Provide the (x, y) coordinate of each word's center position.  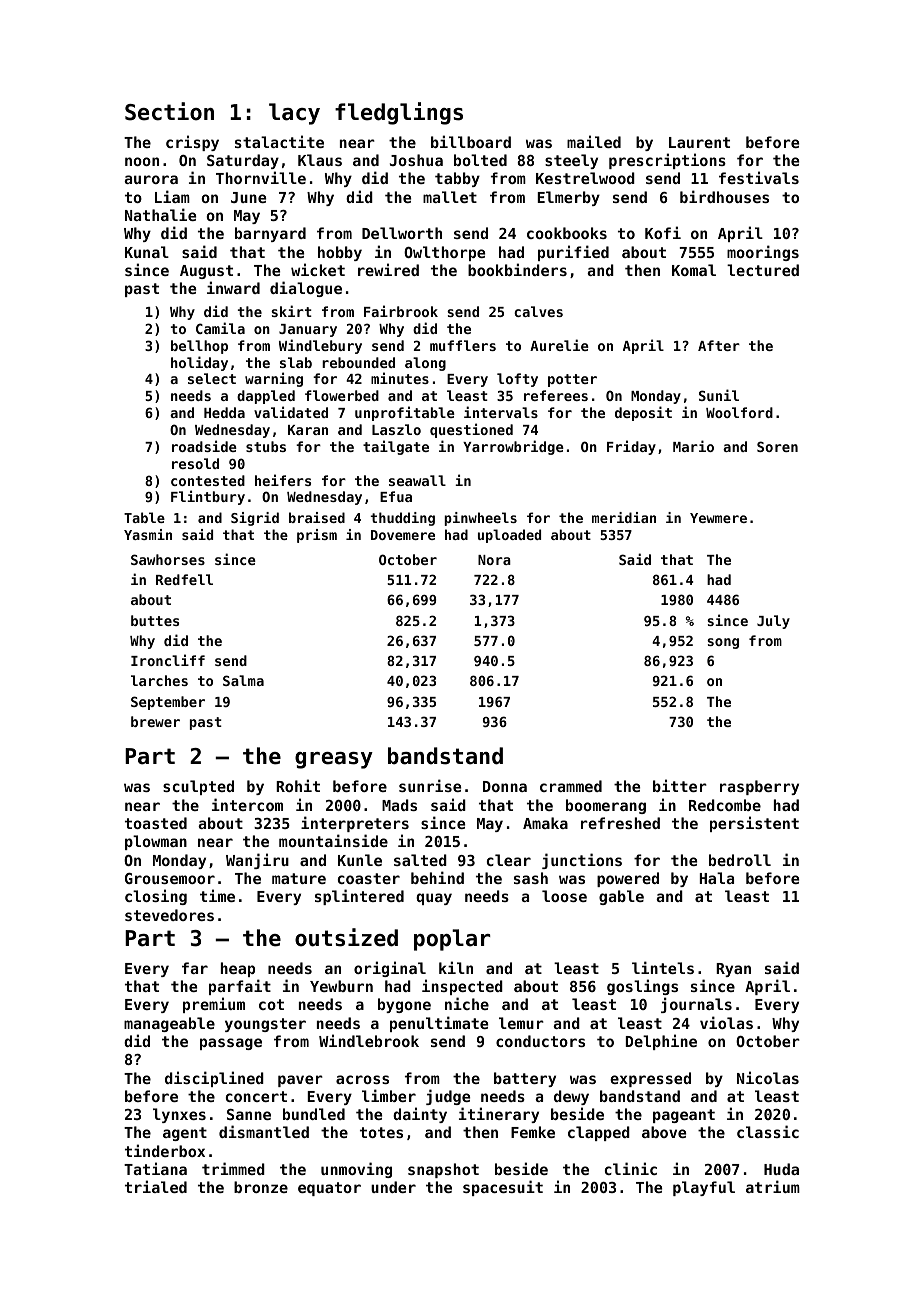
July (773, 622)
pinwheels (480, 519)
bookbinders (517, 269)
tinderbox (165, 1150)
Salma (243, 680)
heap (238, 969)
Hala (717, 878)
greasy (334, 760)
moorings (763, 253)
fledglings (399, 113)
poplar (452, 940)
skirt (291, 311)
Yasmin (148, 534)
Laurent (699, 142)
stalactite (279, 141)
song (723, 643)
